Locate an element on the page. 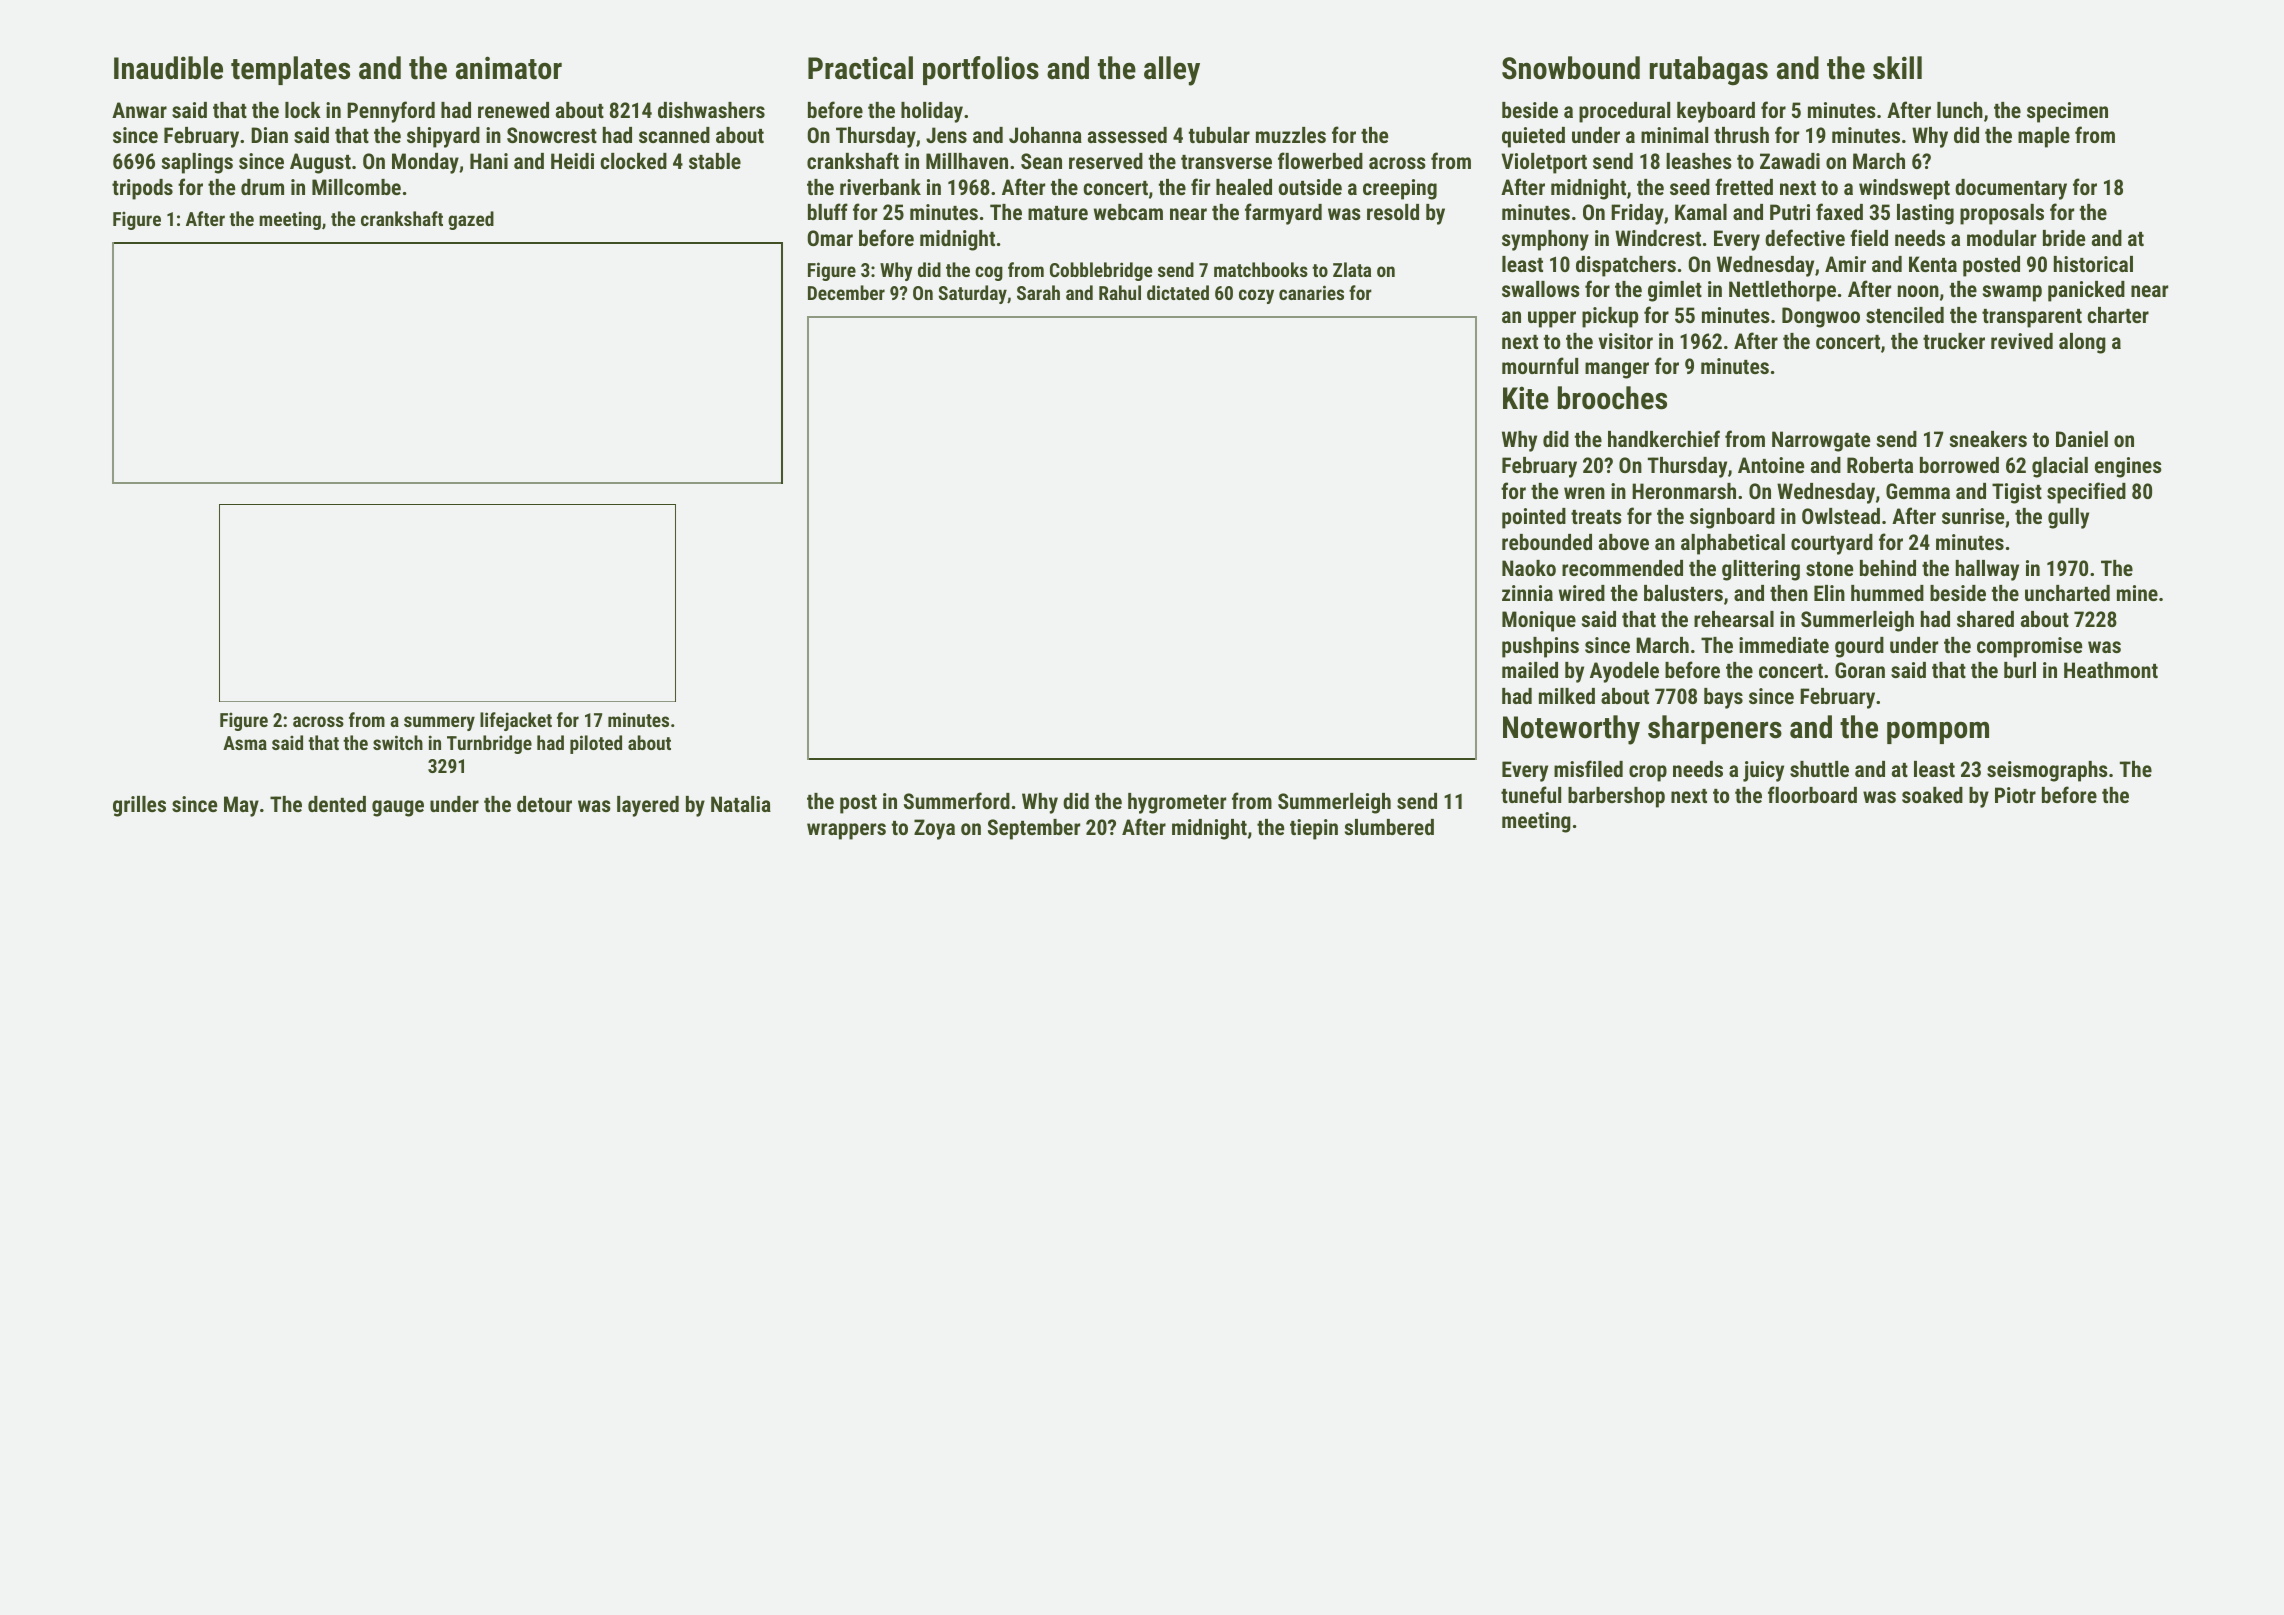  December is located at coordinates (846, 292).
